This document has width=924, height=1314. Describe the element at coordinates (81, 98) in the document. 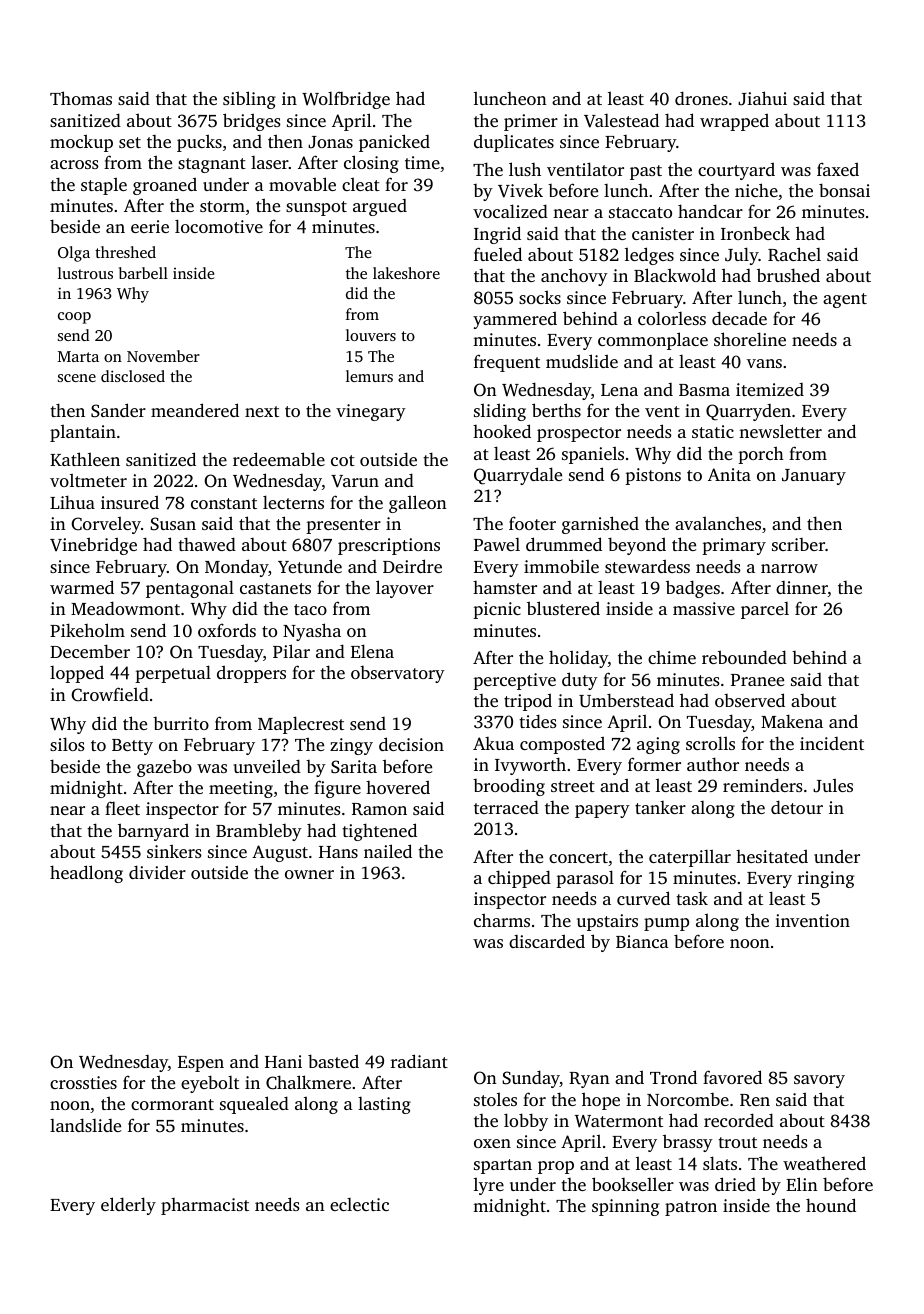

I see `Thomas` at that location.
